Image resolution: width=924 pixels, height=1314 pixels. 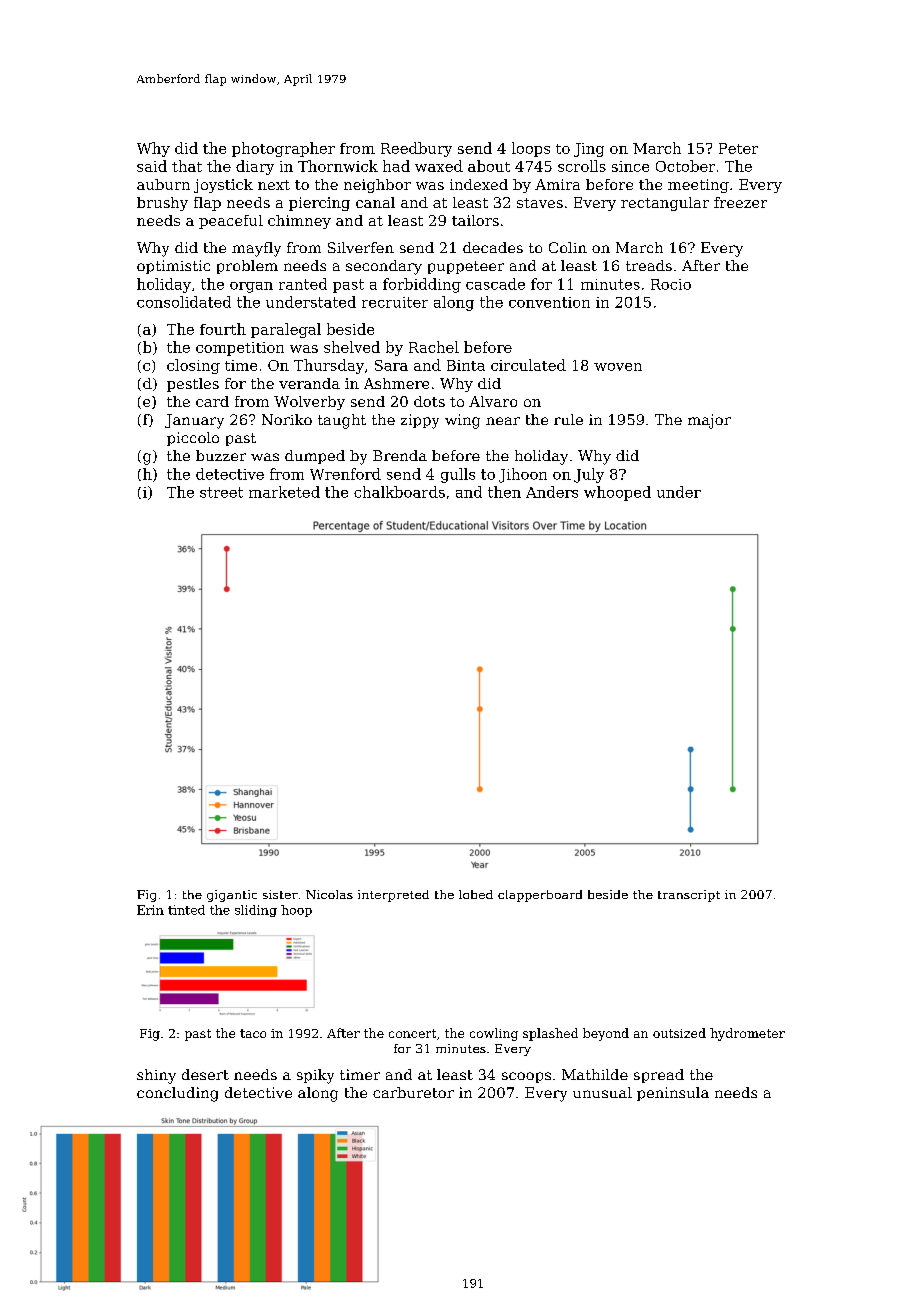 What do you see at coordinates (152, 166) in the document?
I see `said` at bounding box center [152, 166].
